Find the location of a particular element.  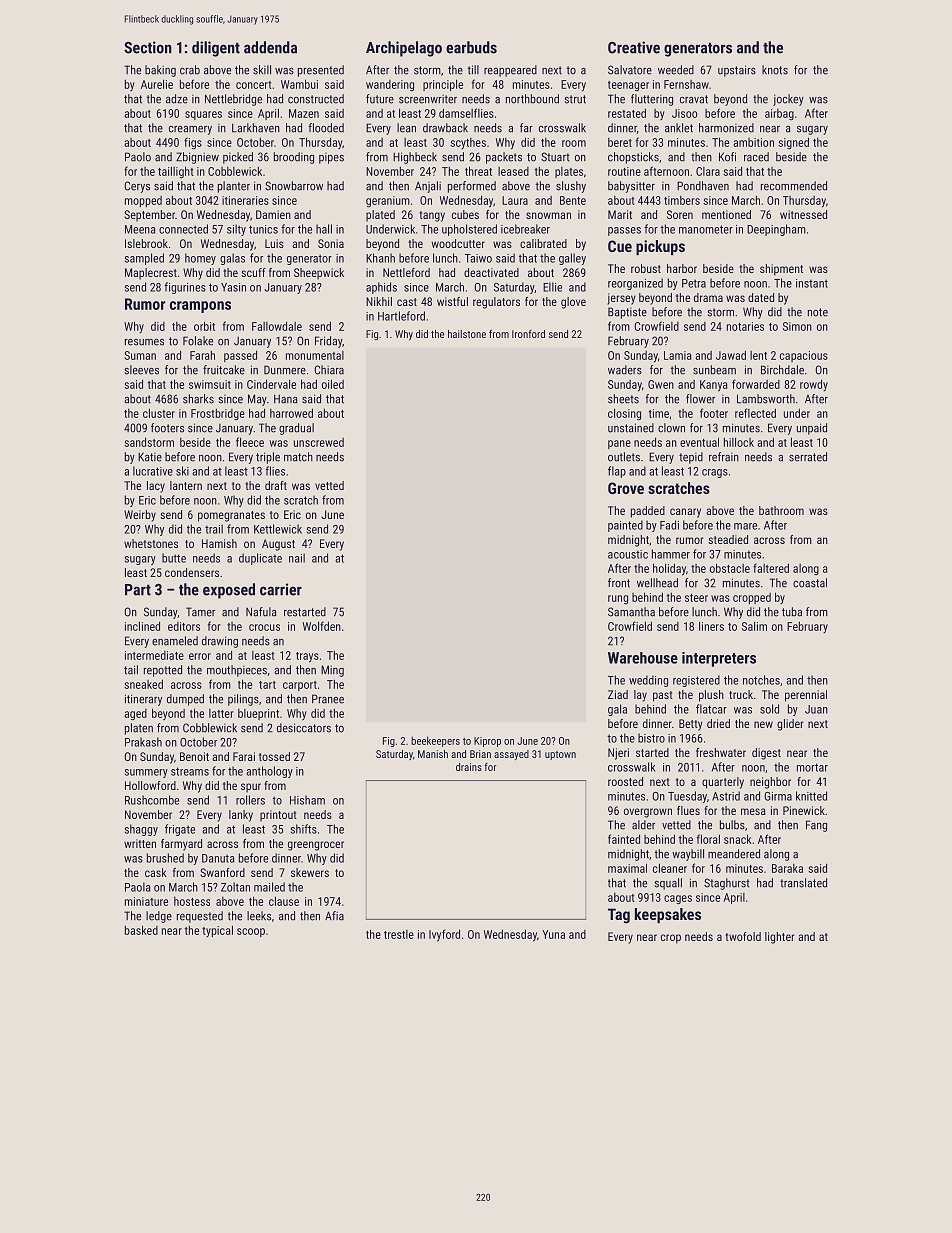

addenda is located at coordinates (270, 47).
